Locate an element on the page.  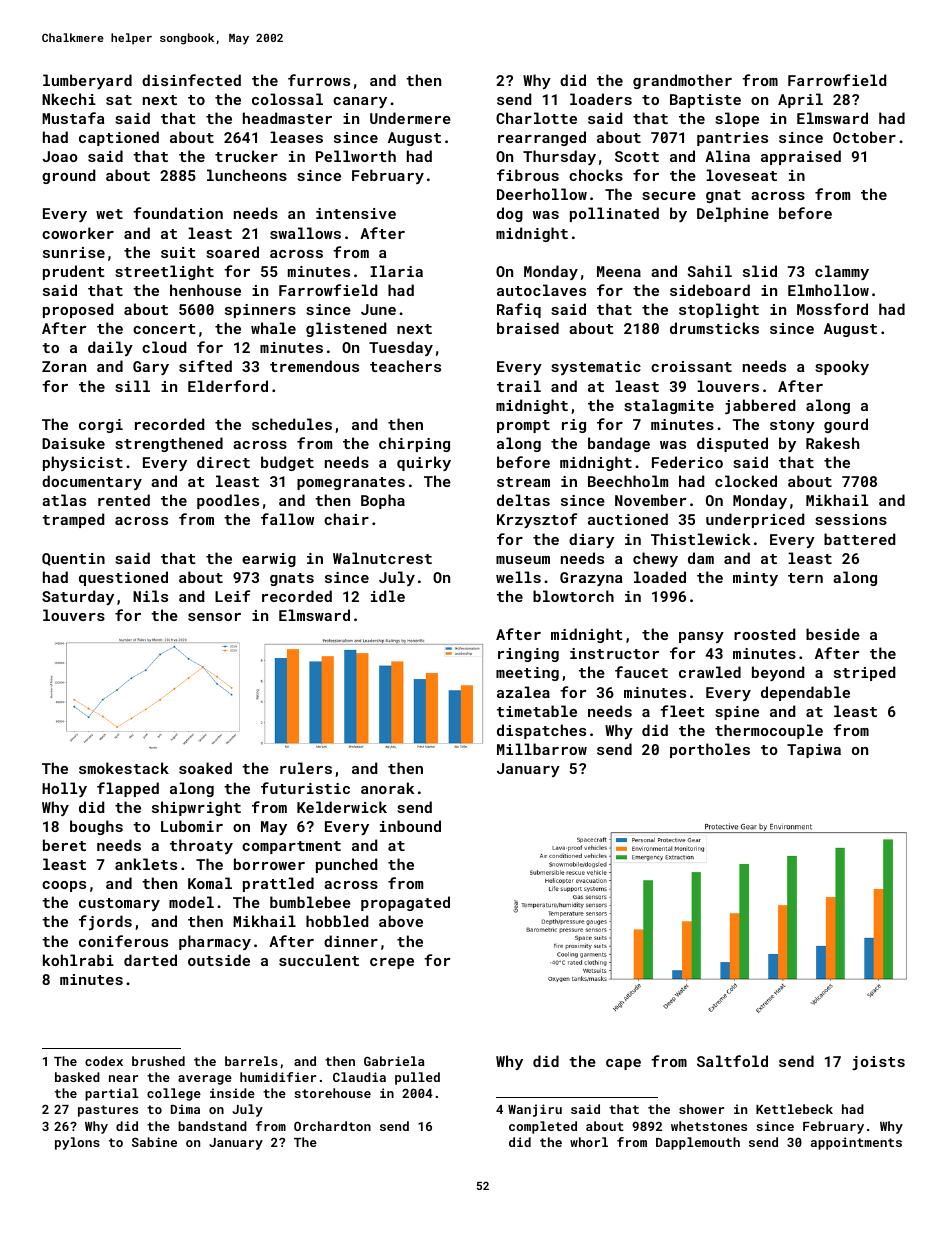
canary is located at coordinates (360, 102).
